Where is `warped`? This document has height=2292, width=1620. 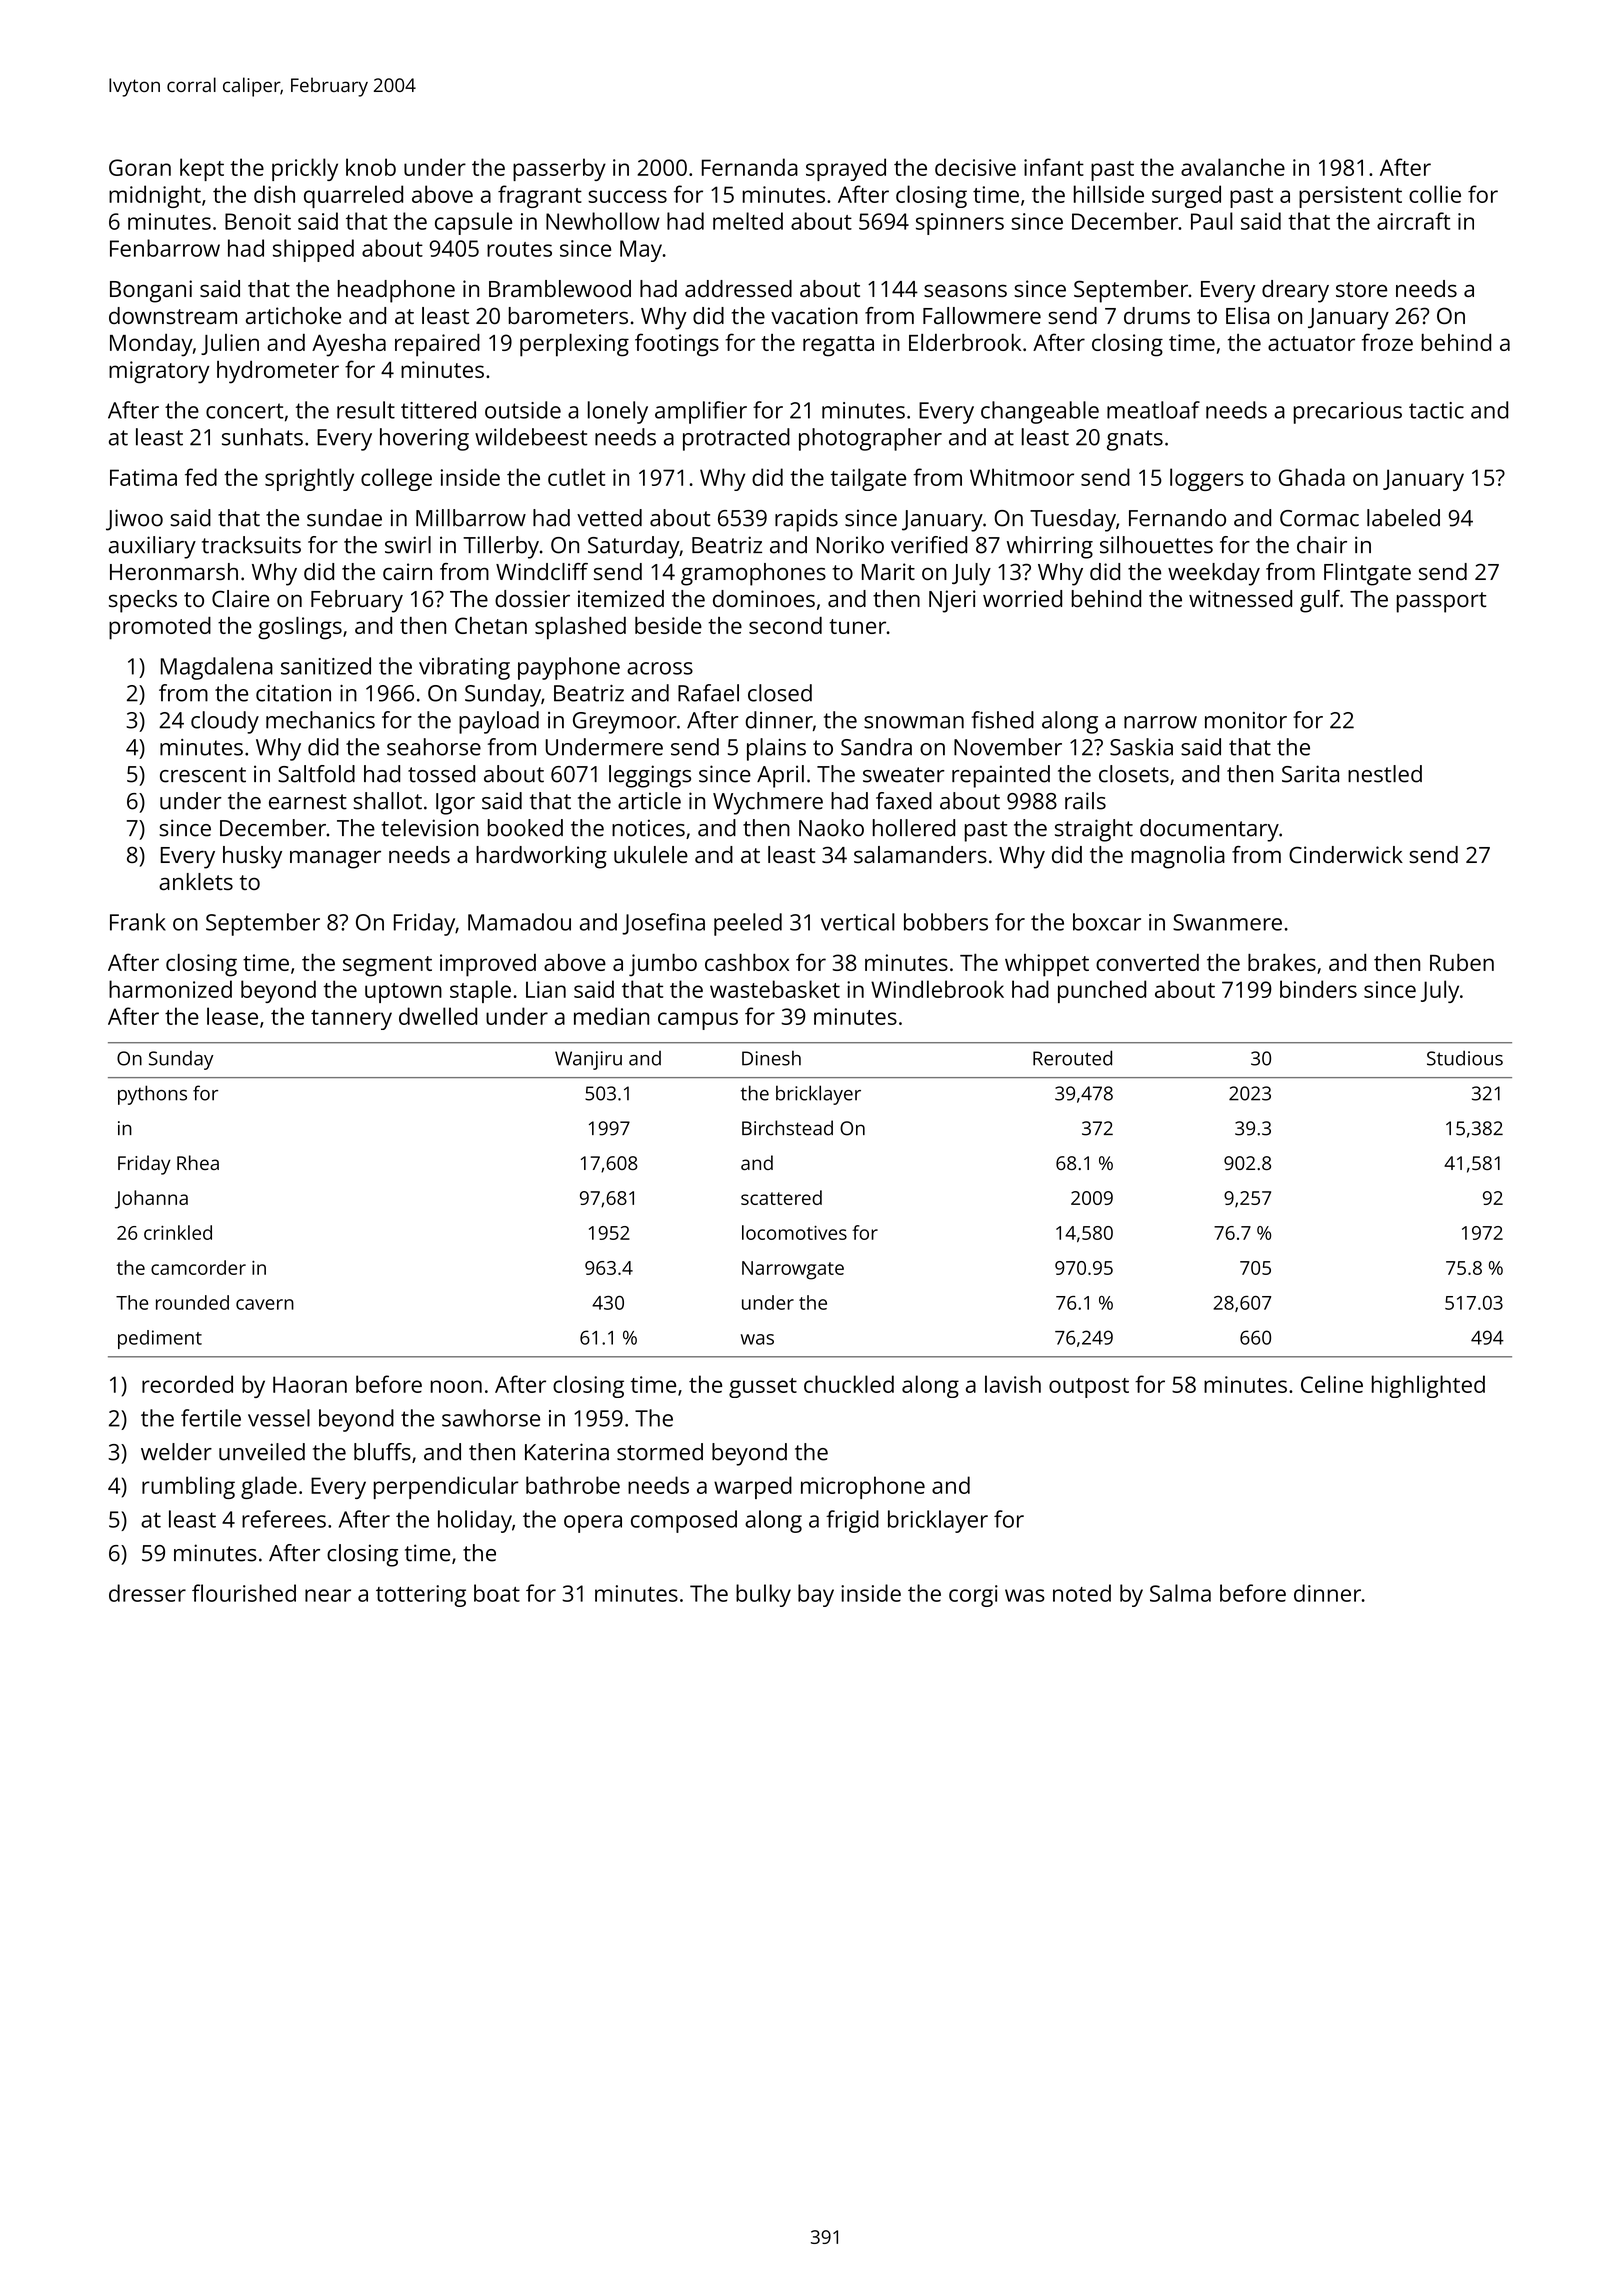 warped is located at coordinates (753, 1487).
